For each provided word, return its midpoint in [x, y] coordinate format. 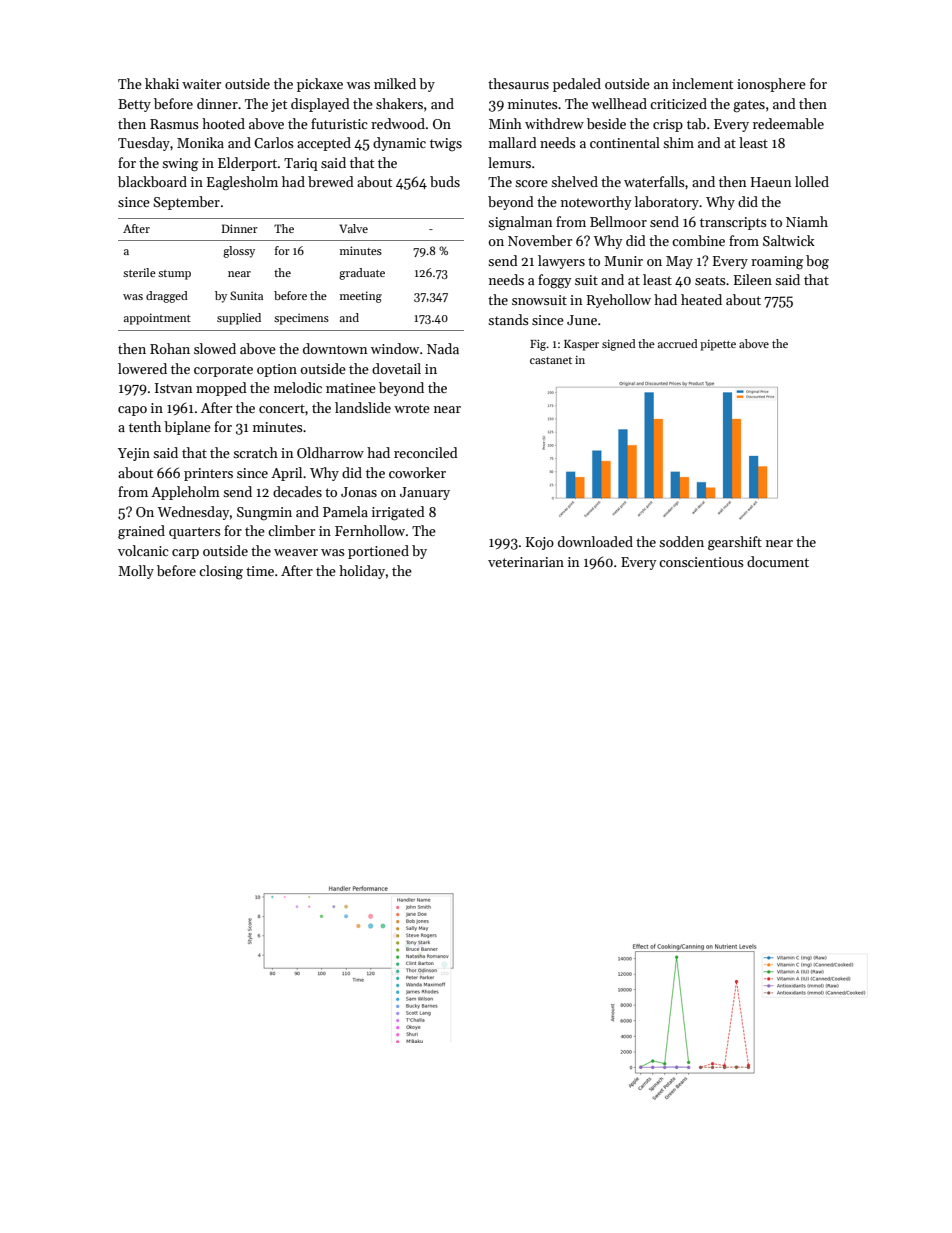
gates [749, 106]
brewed [331, 181]
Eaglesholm [242, 183]
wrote [412, 408]
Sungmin [264, 514]
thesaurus [518, 83]
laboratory [667, 203]
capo [132, 411]
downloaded [595, 541]
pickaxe [320, 85]
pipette [718, 345]
